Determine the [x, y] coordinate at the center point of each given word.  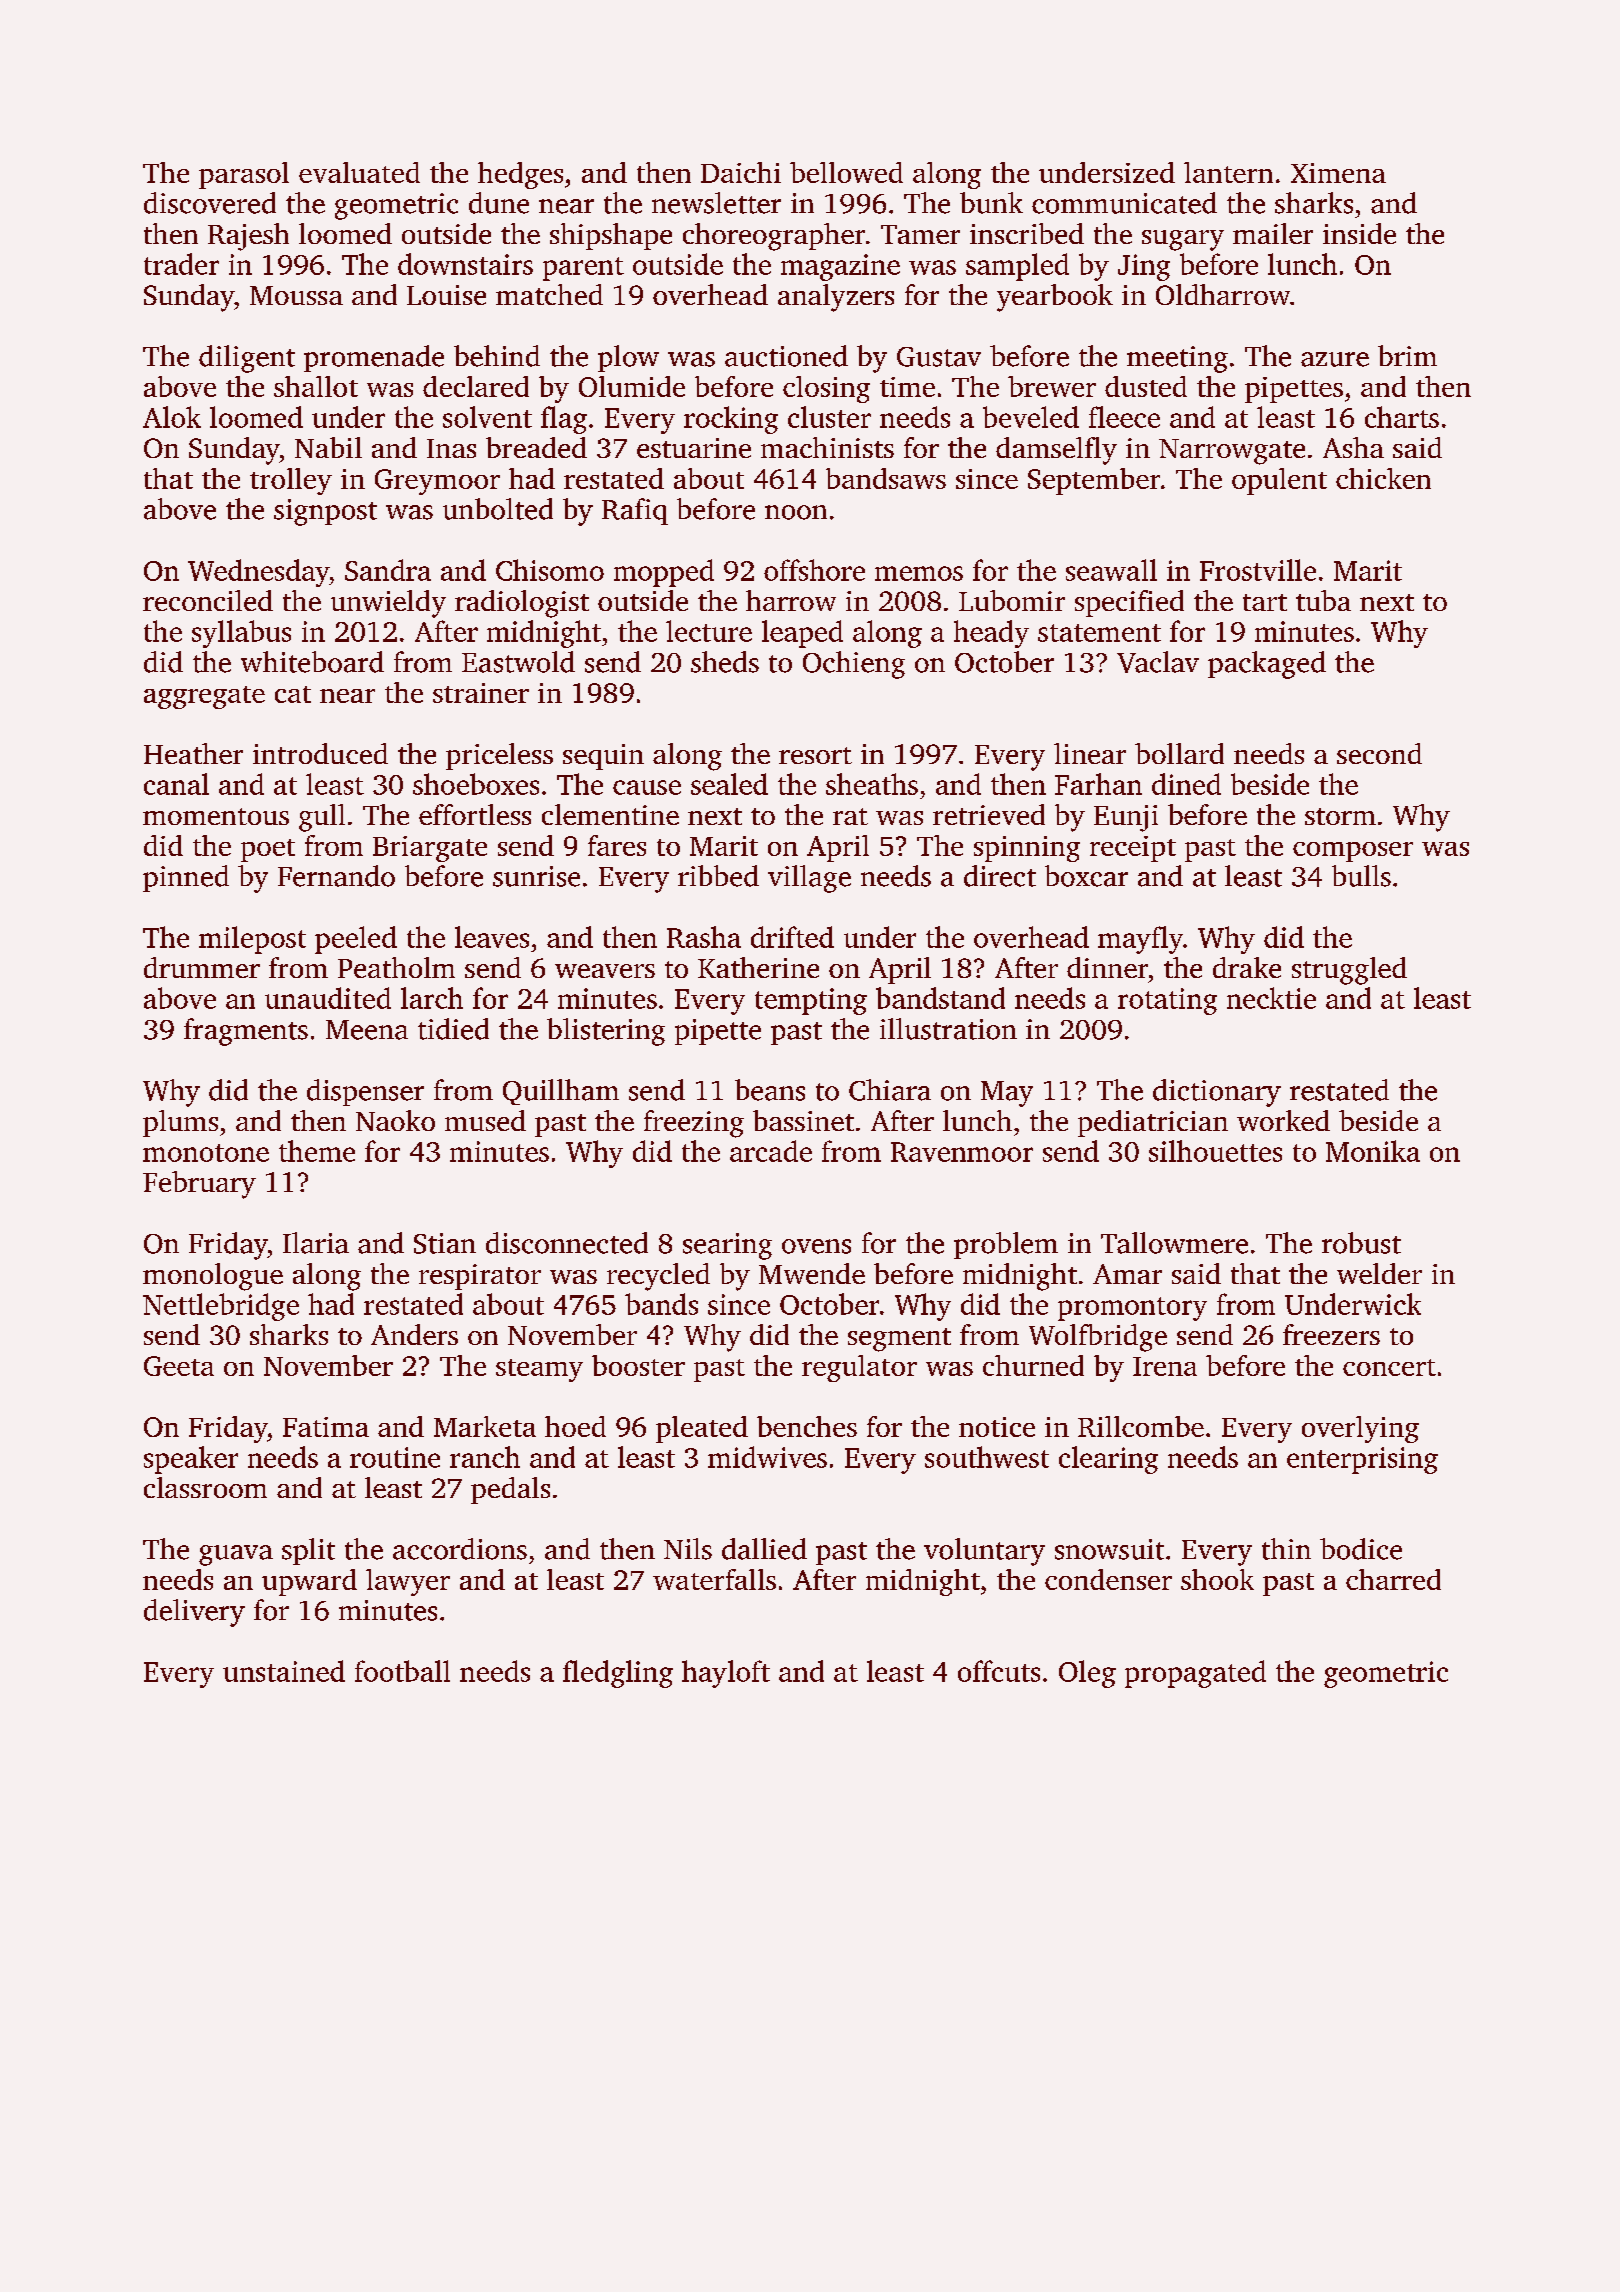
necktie [1271, 998]
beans [770, 1090]
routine [395, 1457]
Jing [1144, 267]
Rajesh [248, 237]
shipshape [611, 236]
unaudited [328, 998]
